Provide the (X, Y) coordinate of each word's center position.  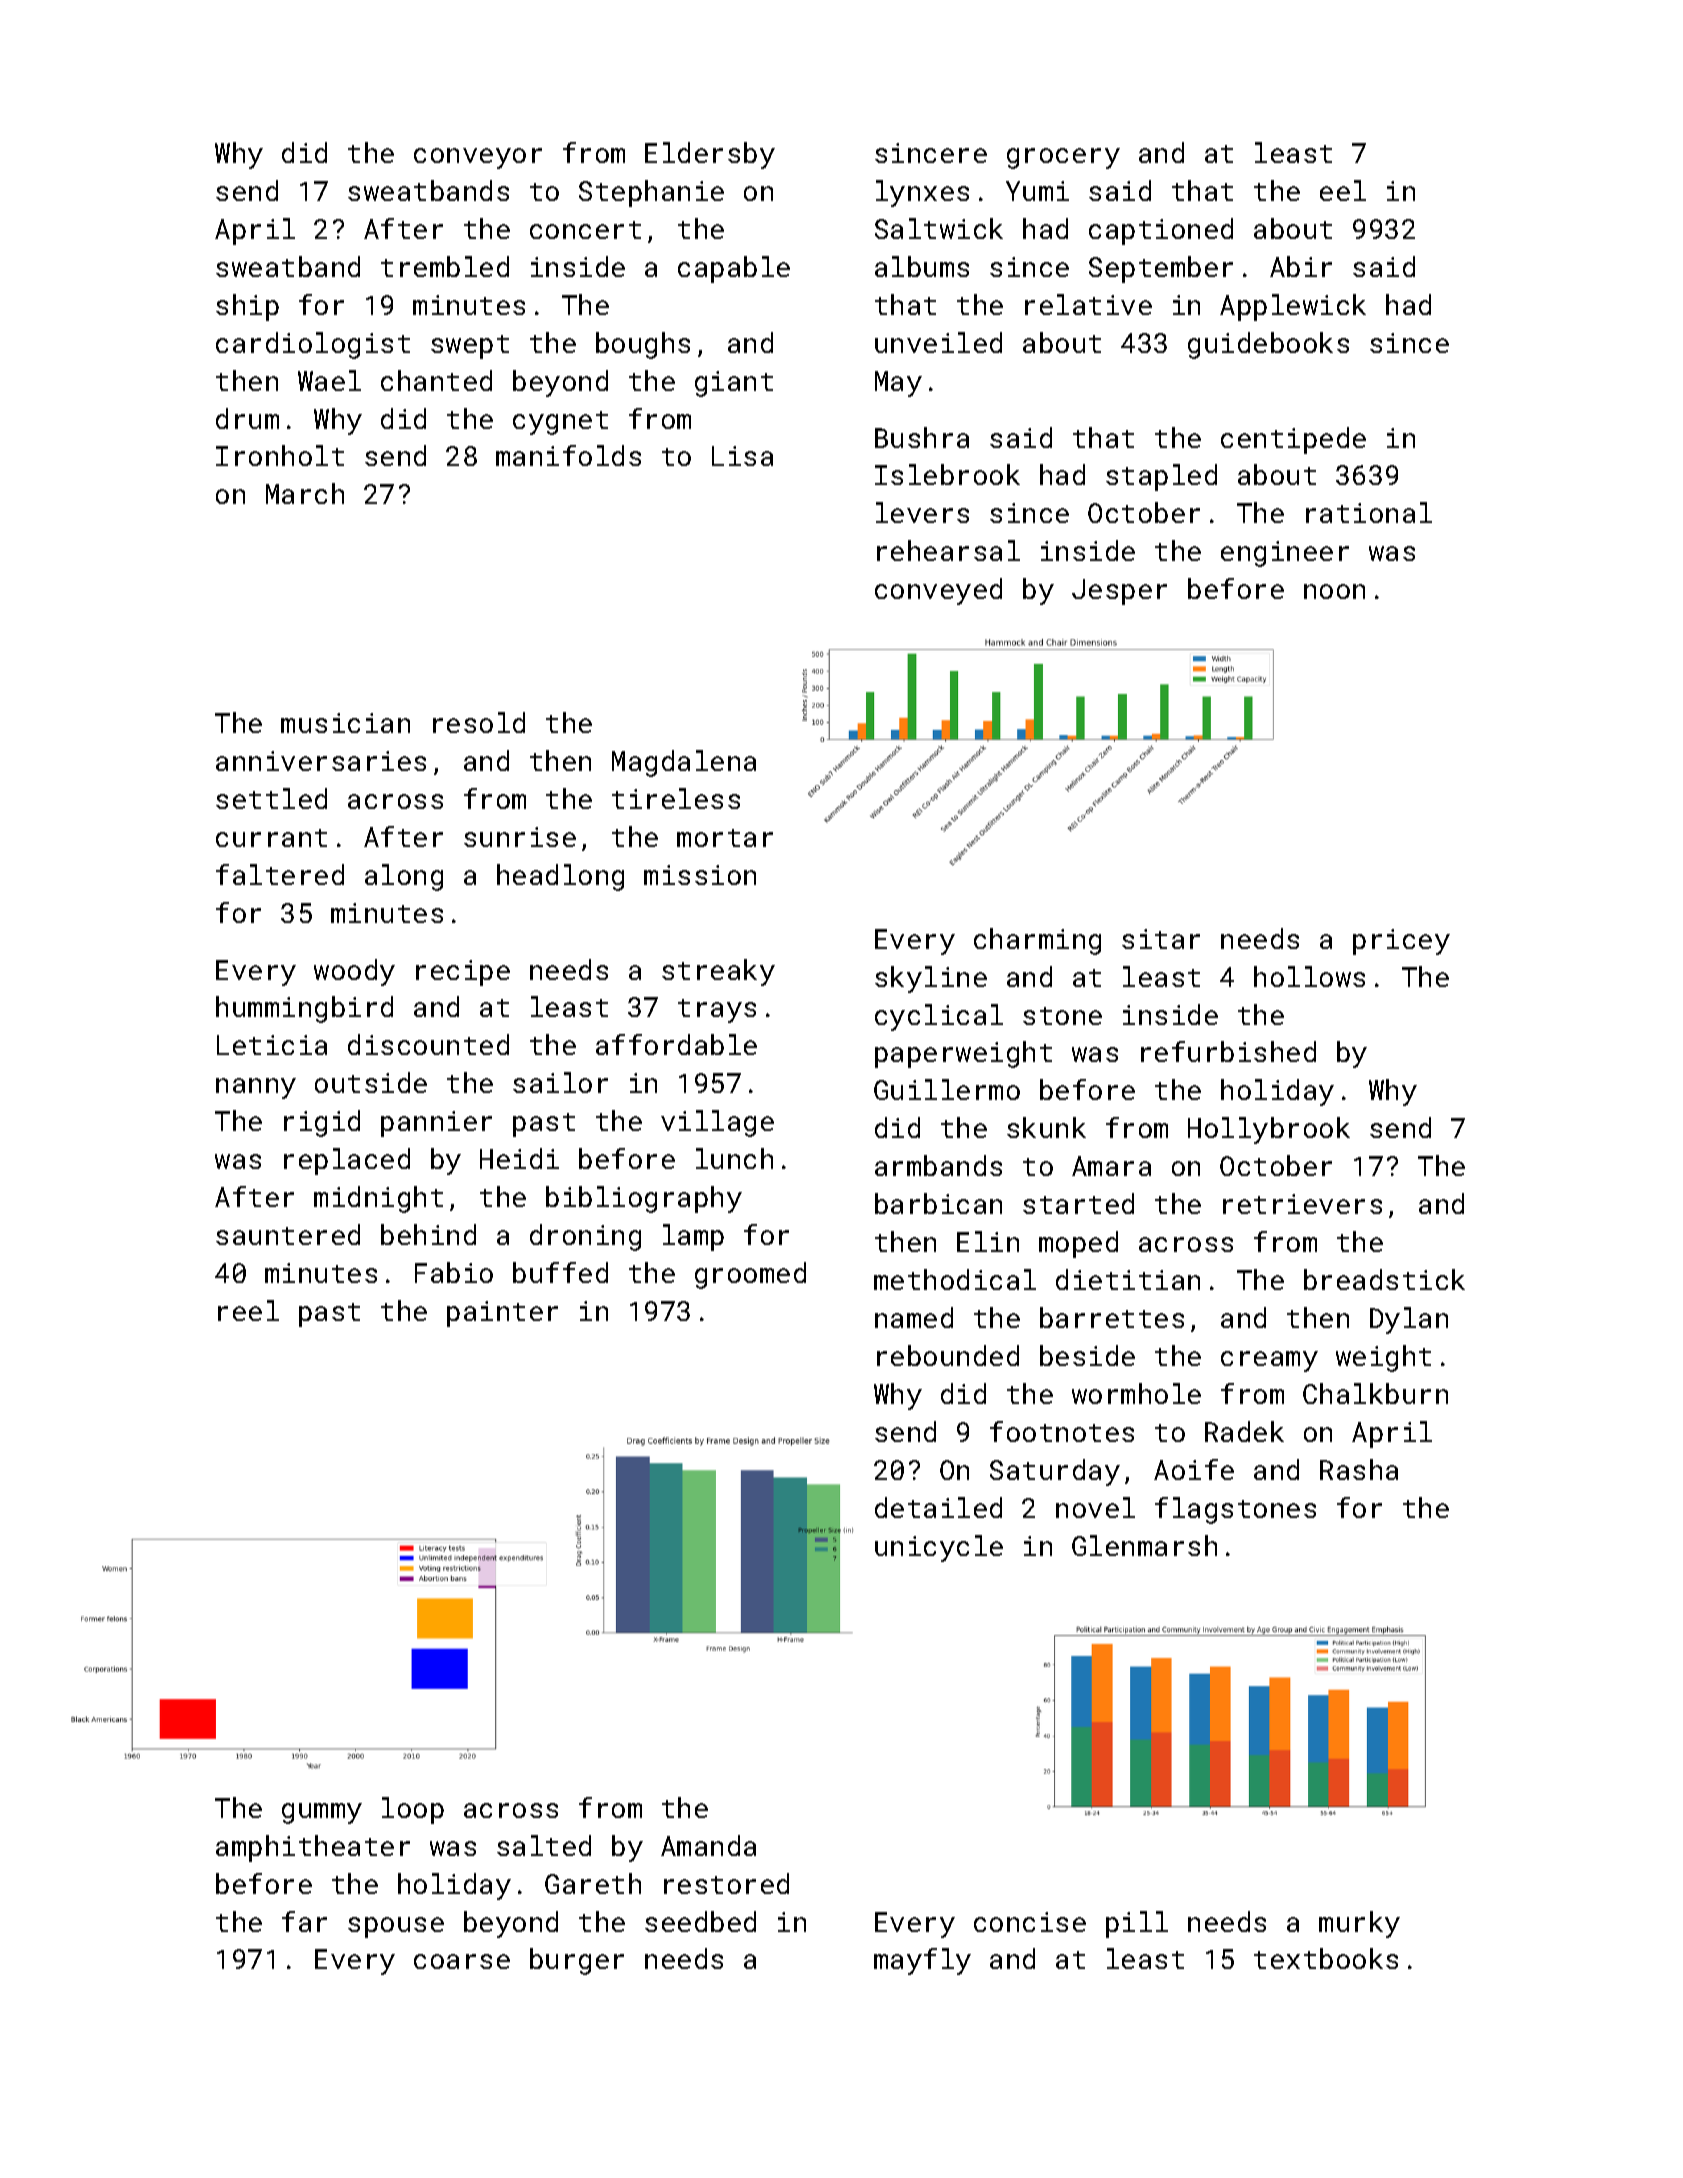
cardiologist (313, 345)
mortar (725, 838)
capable (734, 269)
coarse (462, 1961)
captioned (1161, 231)
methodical (955, 1279)
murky (1359, 1924)
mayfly (922, 1961)
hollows (1309, 976)
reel (248, 1310)
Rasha (1359, 1469)
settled (271, 798)
